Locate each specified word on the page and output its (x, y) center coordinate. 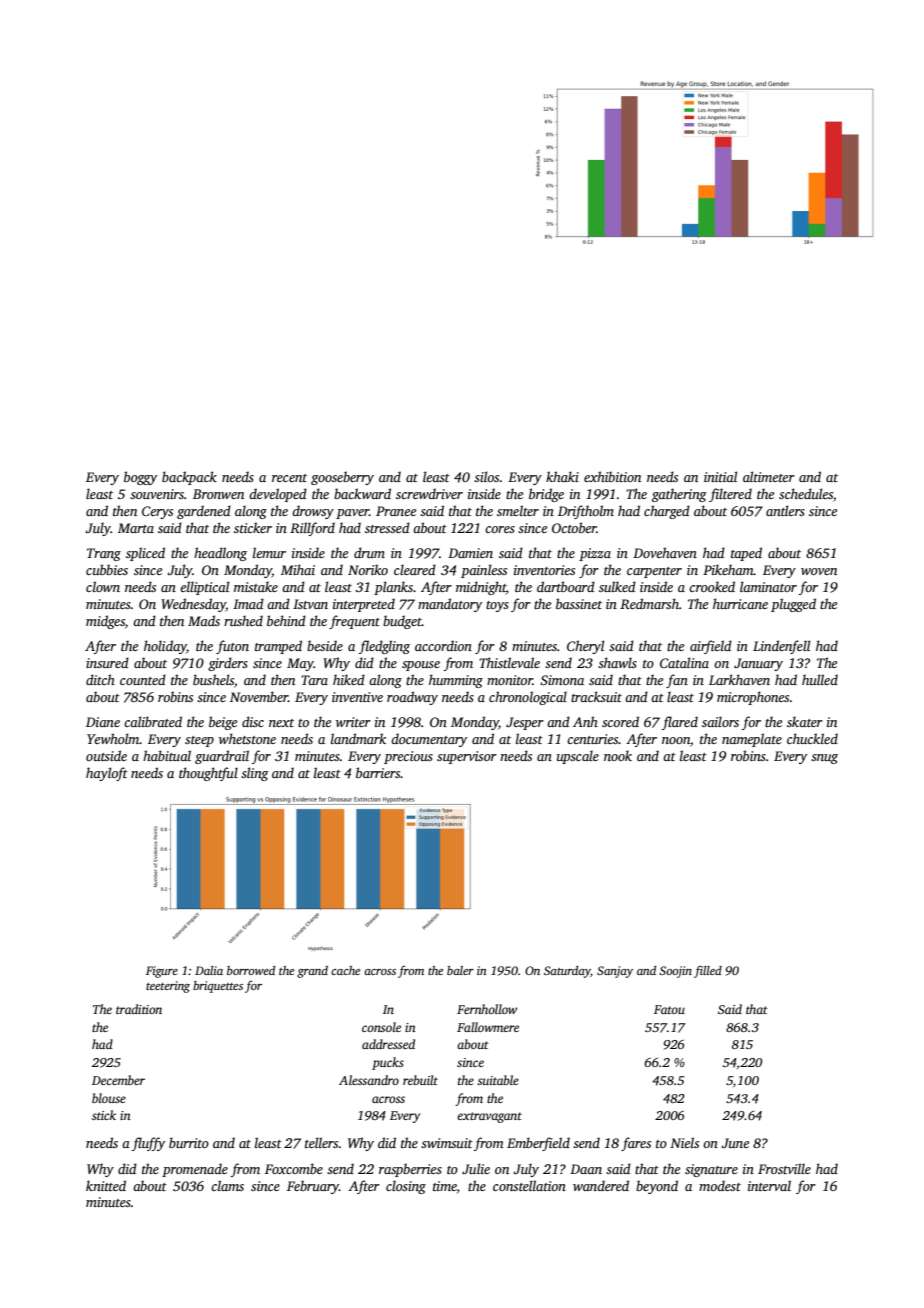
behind (286, 620)
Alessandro (369, 1080)
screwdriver (429, 493)
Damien (470, 553)
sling (255, 774)
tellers (321, 1142)
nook (618, 755)
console (381, 1027)
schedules (806, 493)
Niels (684, 1142)
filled (708, 972)
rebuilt (420, 1080)
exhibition (612, 476)
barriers (378, 772)
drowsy (313, 512)
